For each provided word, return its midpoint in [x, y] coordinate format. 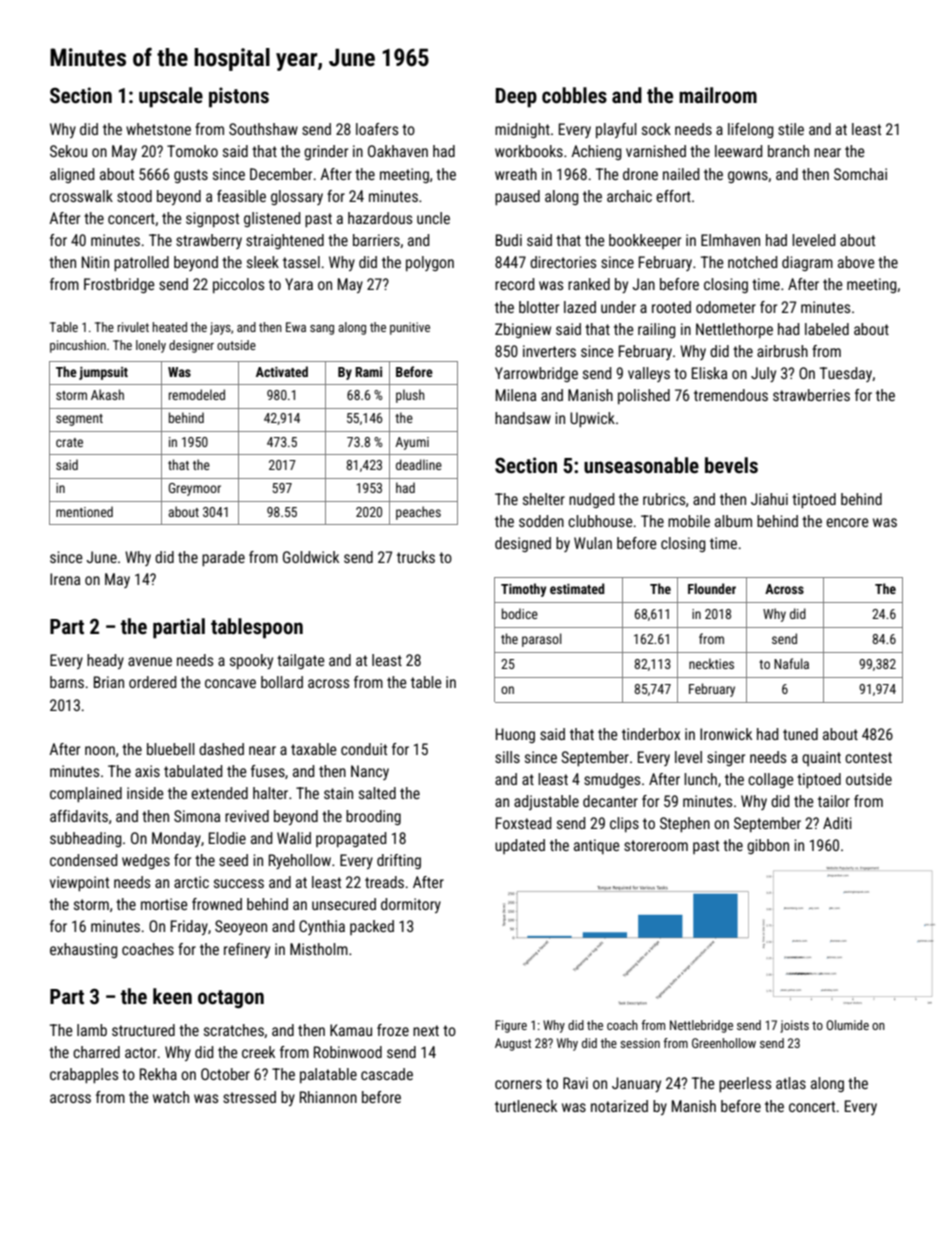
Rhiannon [328, 1097]
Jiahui [769, 499]
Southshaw [263, 129]
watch [171, 1097]
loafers [377, 129]
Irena [65, 579]
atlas [791, 1083]
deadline [419, 464]
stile [791, 129]
